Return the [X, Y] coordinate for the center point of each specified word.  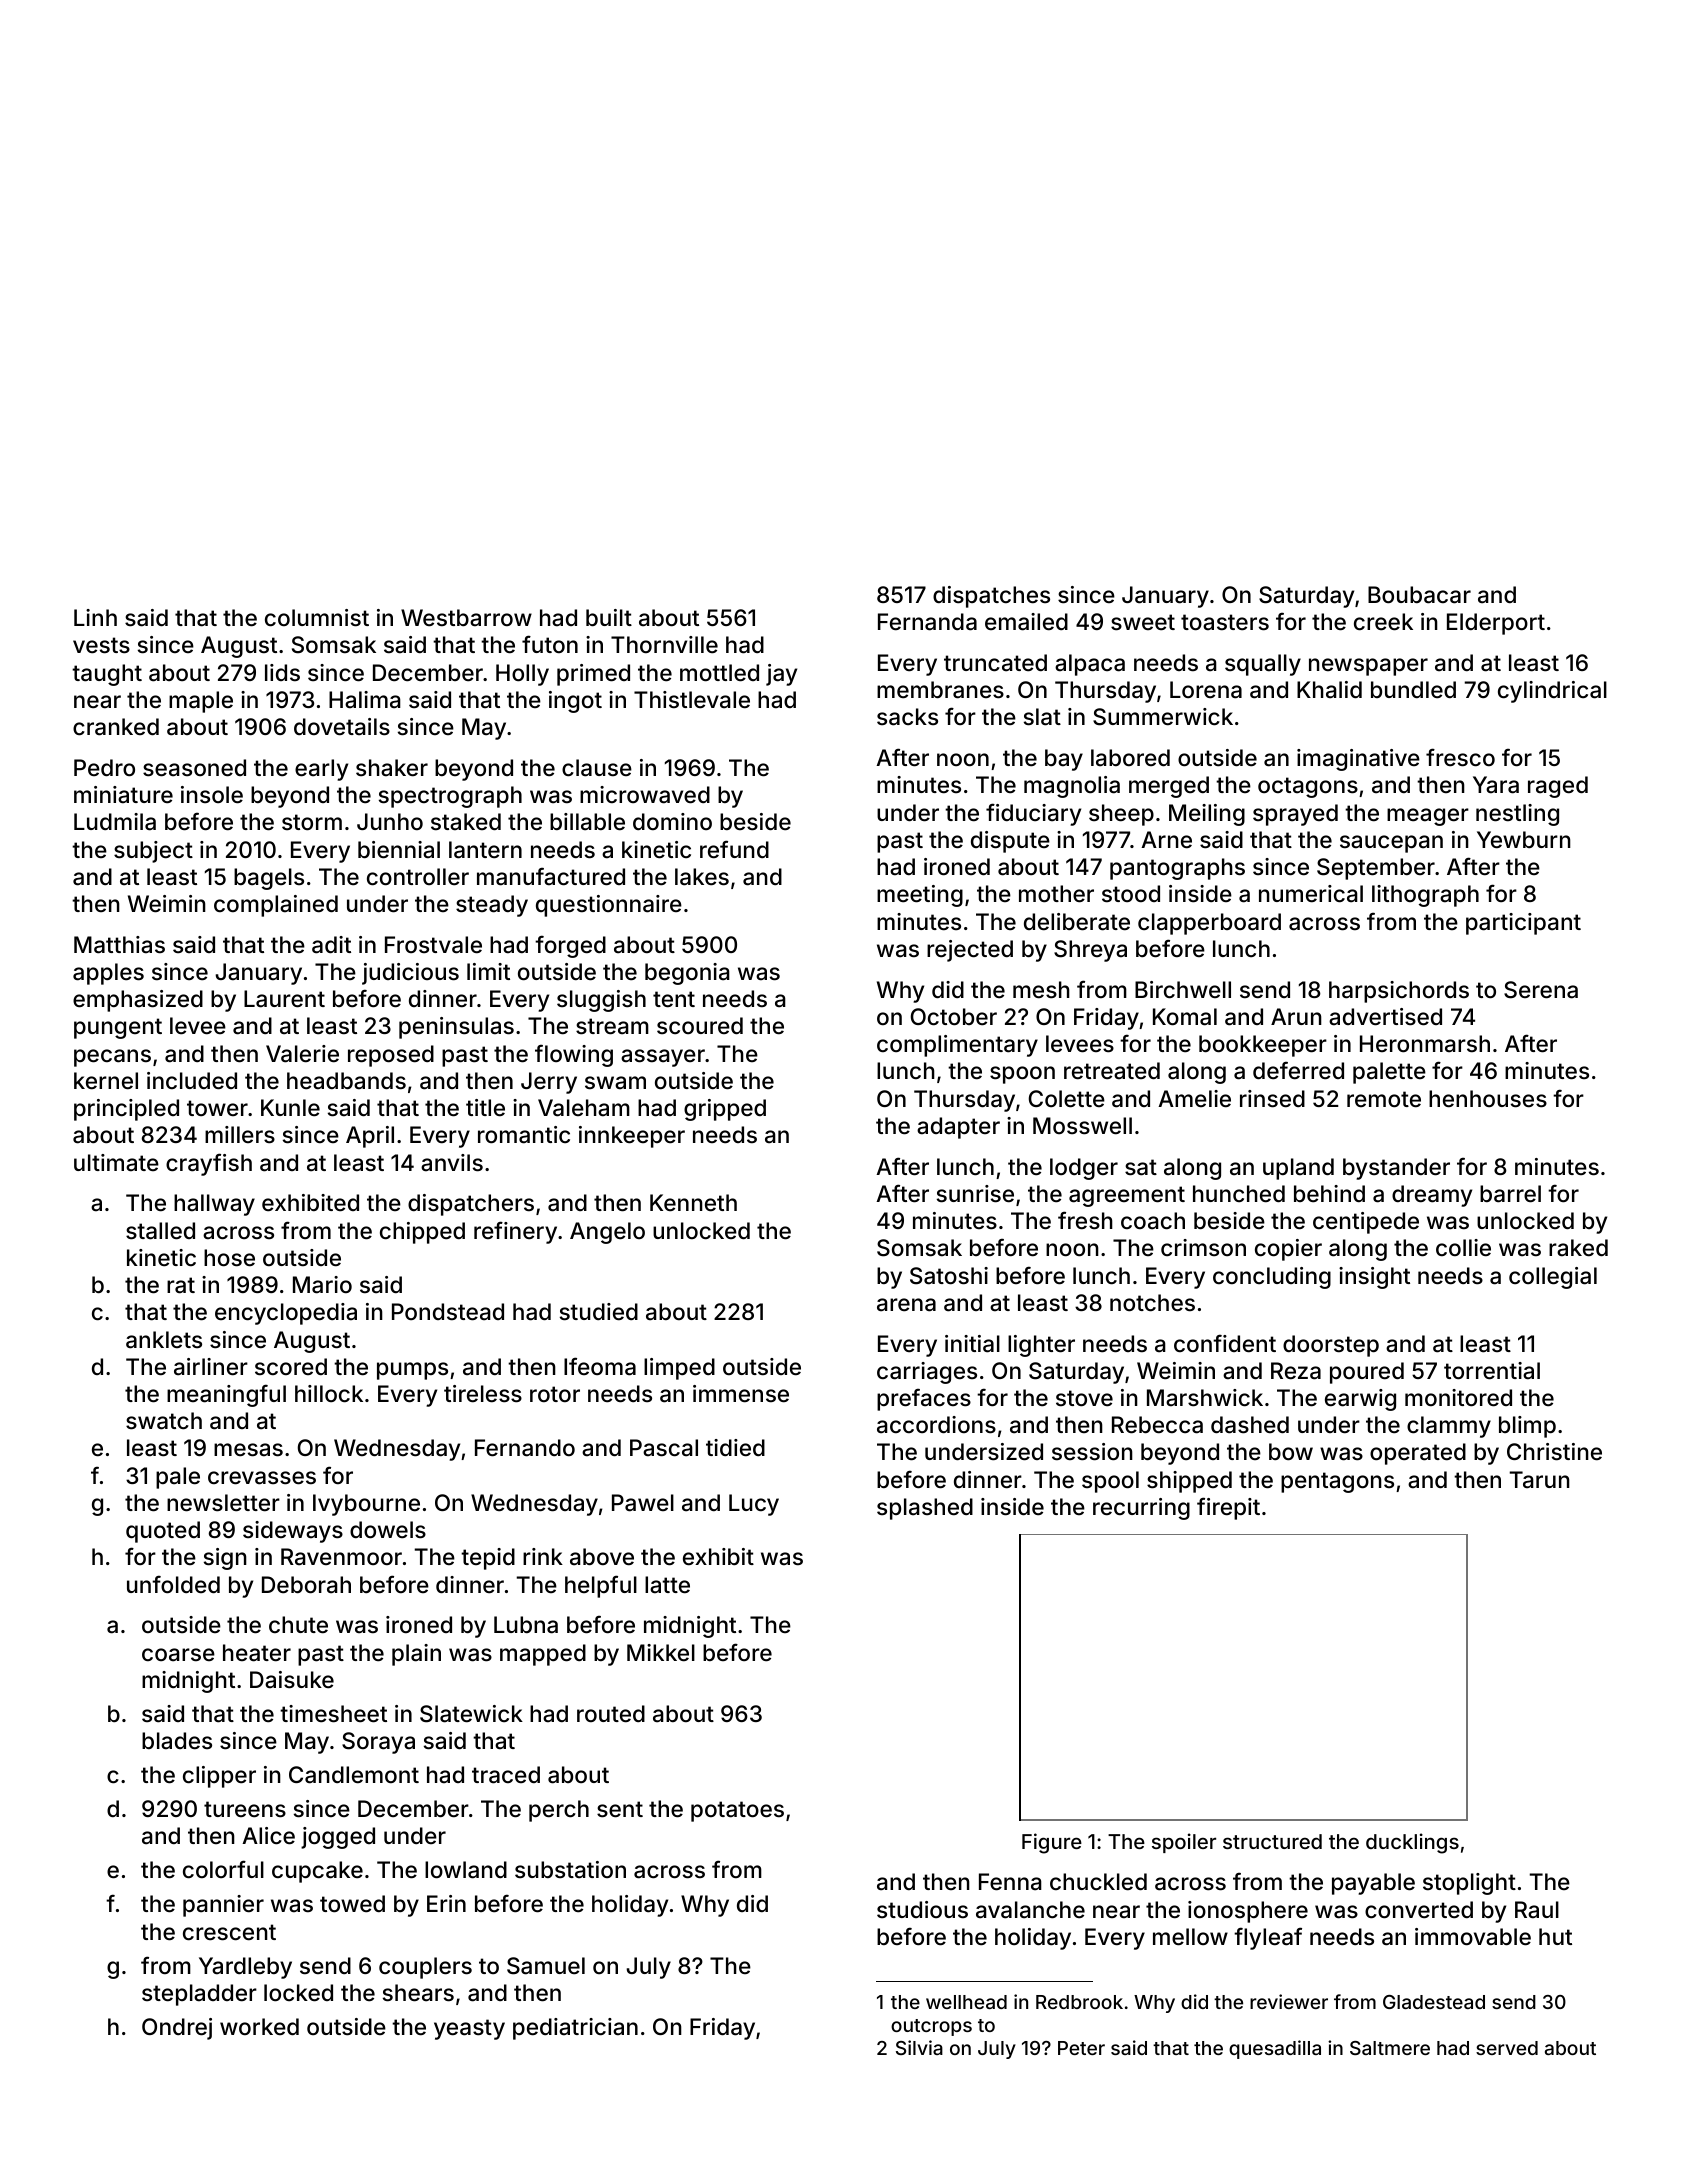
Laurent [284, 999]
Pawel [643, 1503]
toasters [1225, 622]
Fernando [525, 1448]
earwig [1360, 1400]
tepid [488, 1559]
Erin [446, 1903]
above [602, 1557]
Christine [1554, 1452]
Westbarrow [466, 618]
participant [1523, 924]
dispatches [991, 597]
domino [672, 821]
